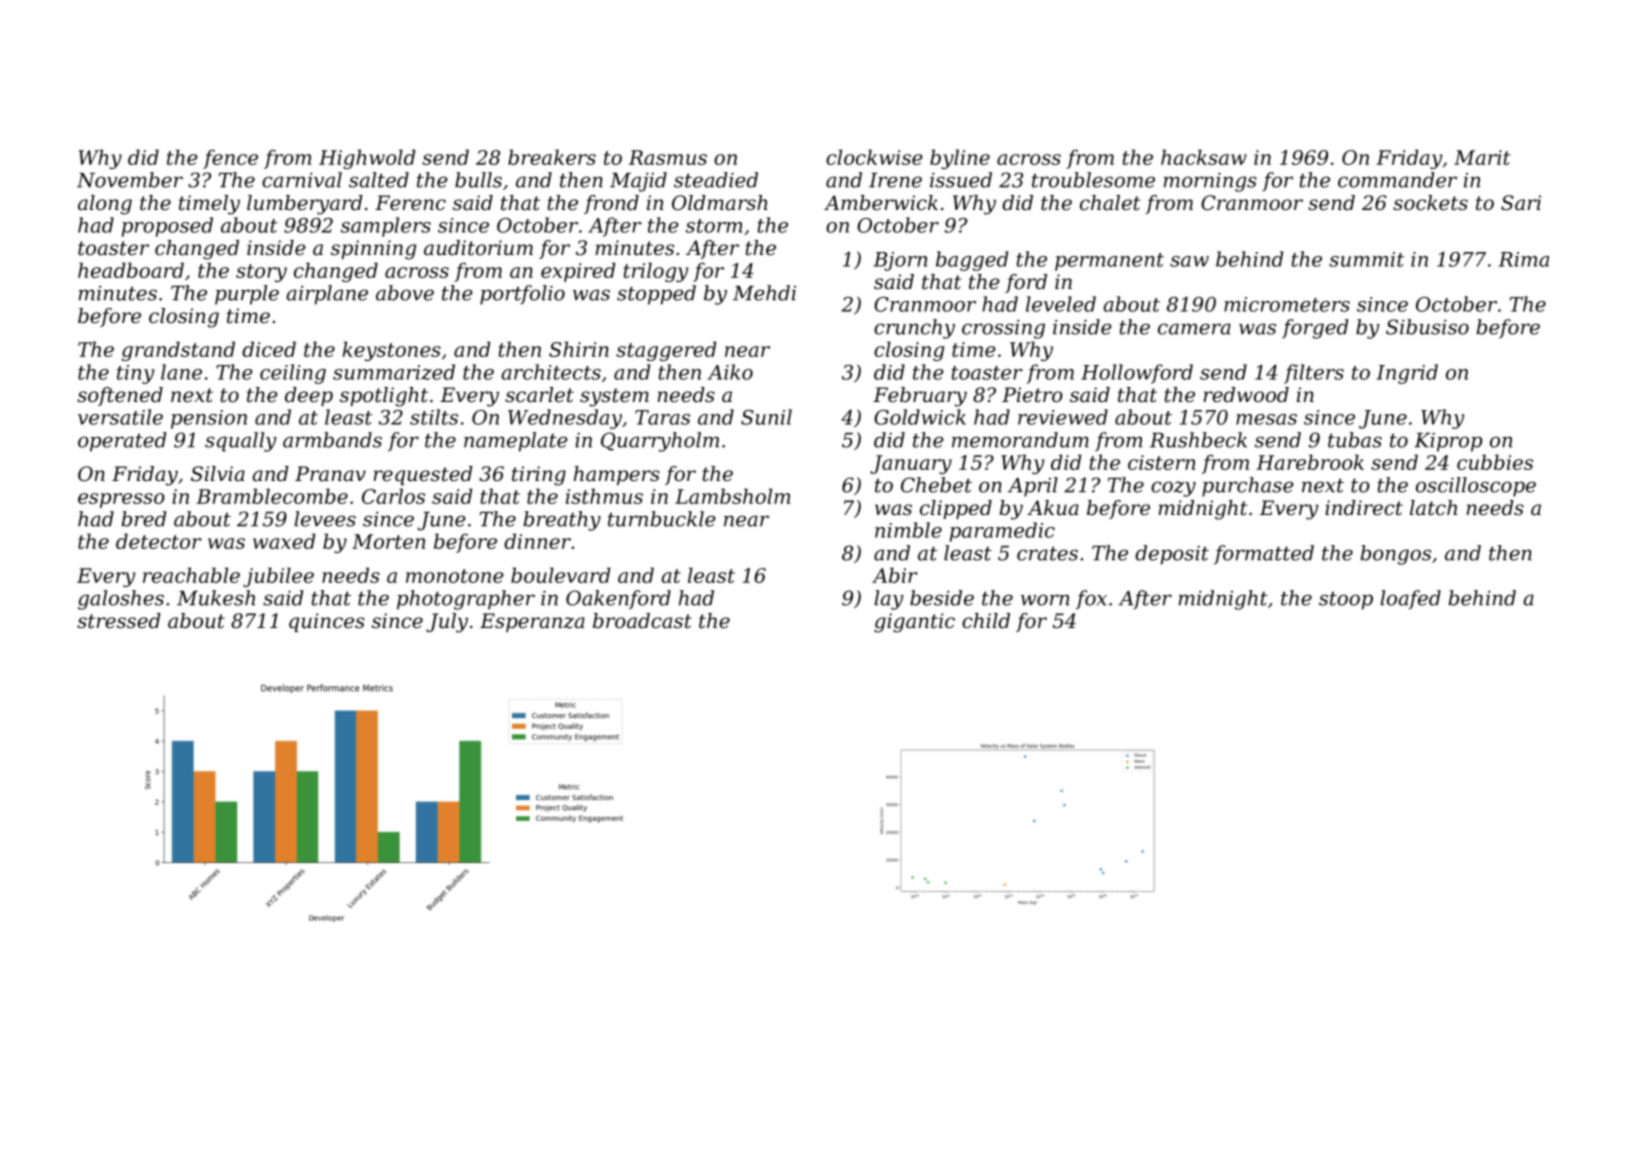 The width and height of the document is (1628, 1151). What do you see at coordinates (668, 157) in the document?
I see `Rasmus` at bounding box center [668, 157].
